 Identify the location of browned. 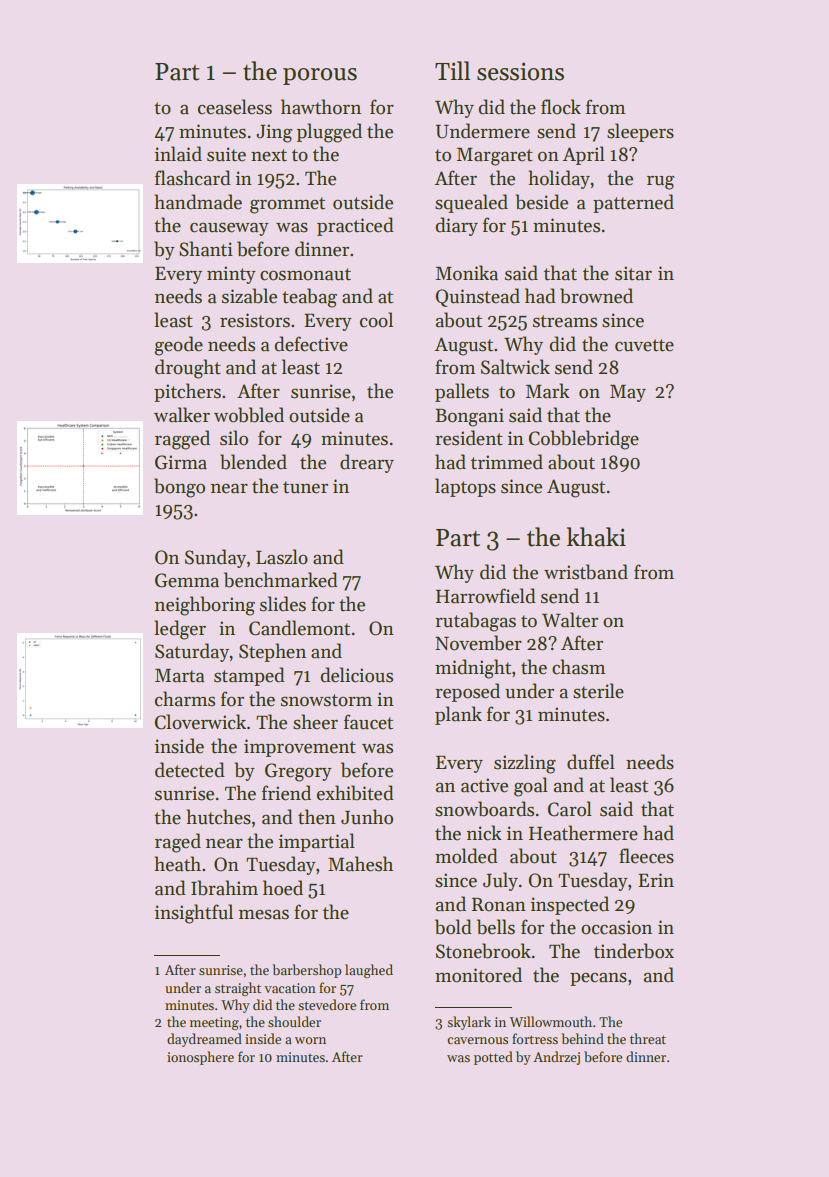
(596, 296).
